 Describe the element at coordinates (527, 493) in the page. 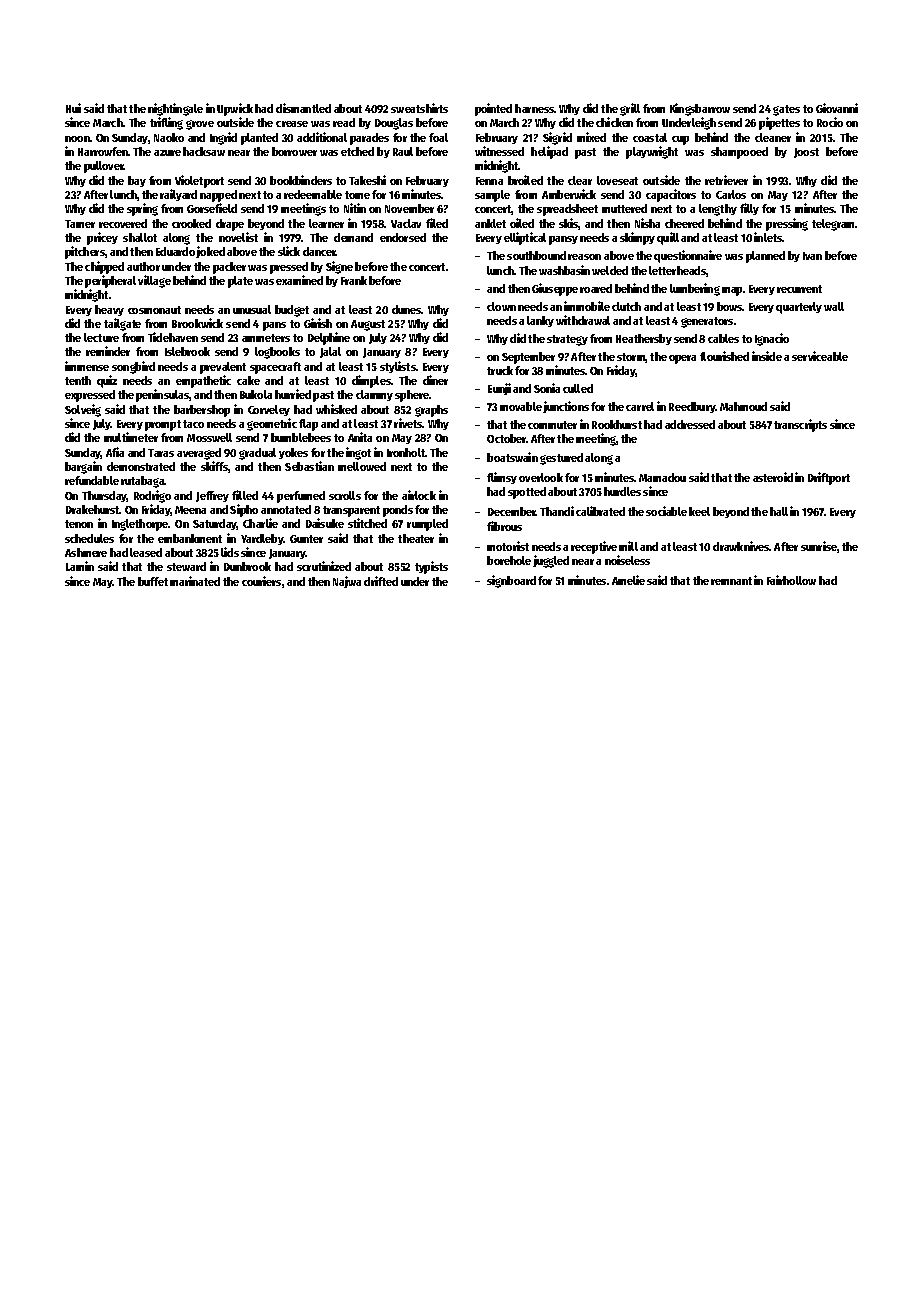

I see `spotted` at that location.
